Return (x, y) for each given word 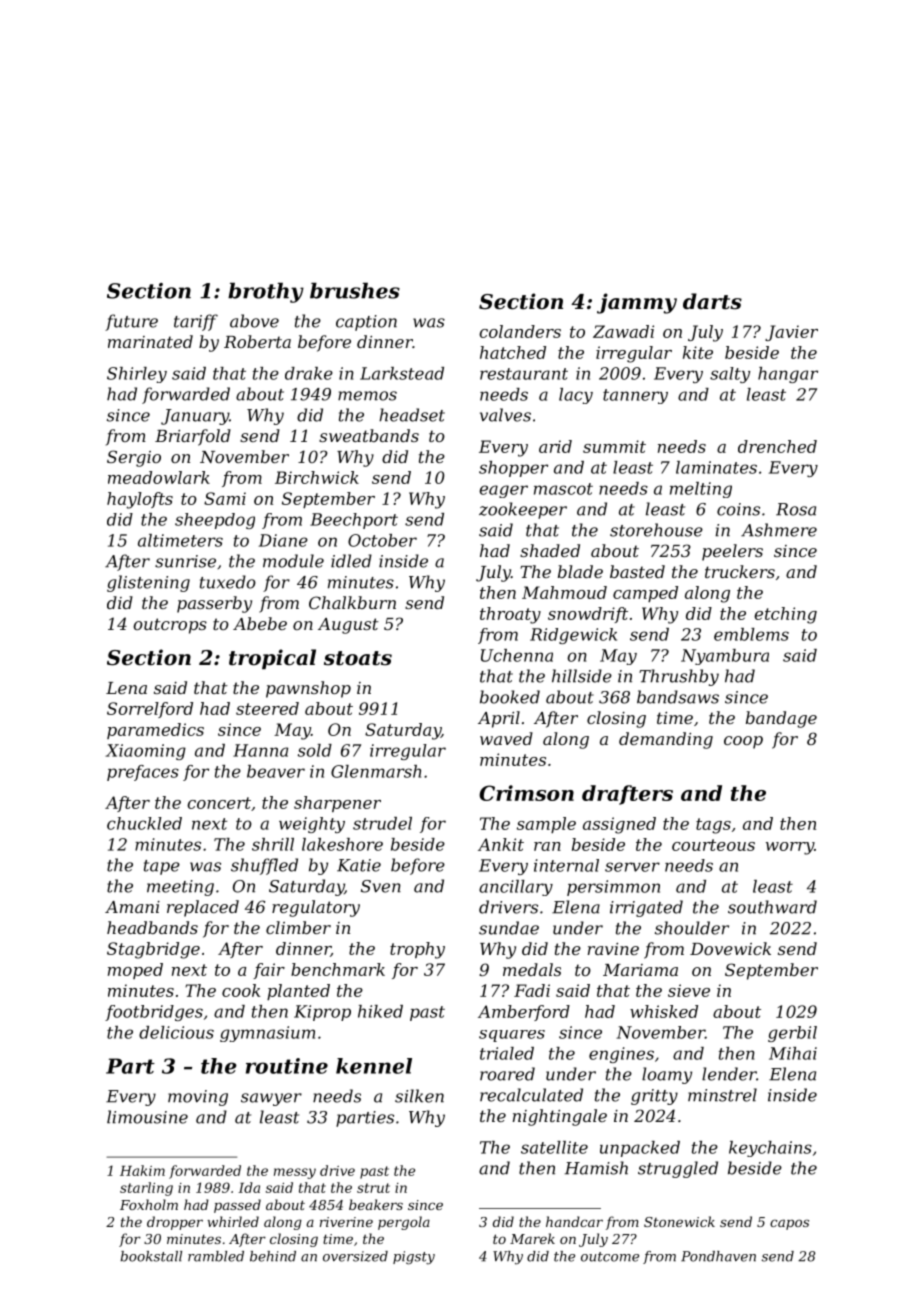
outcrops (170, 626)
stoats (358, 658)
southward (772, 907)
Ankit (501, 844)
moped (135, 971)
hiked (380, 1011)
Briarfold (193, 437)
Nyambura (725, 657)
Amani (132, 907)
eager (503, 491)
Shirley (137, 375)
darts (712, 301)
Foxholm (149, 1204)
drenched (777, 446)
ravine (613, 949)
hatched (513, 352)
